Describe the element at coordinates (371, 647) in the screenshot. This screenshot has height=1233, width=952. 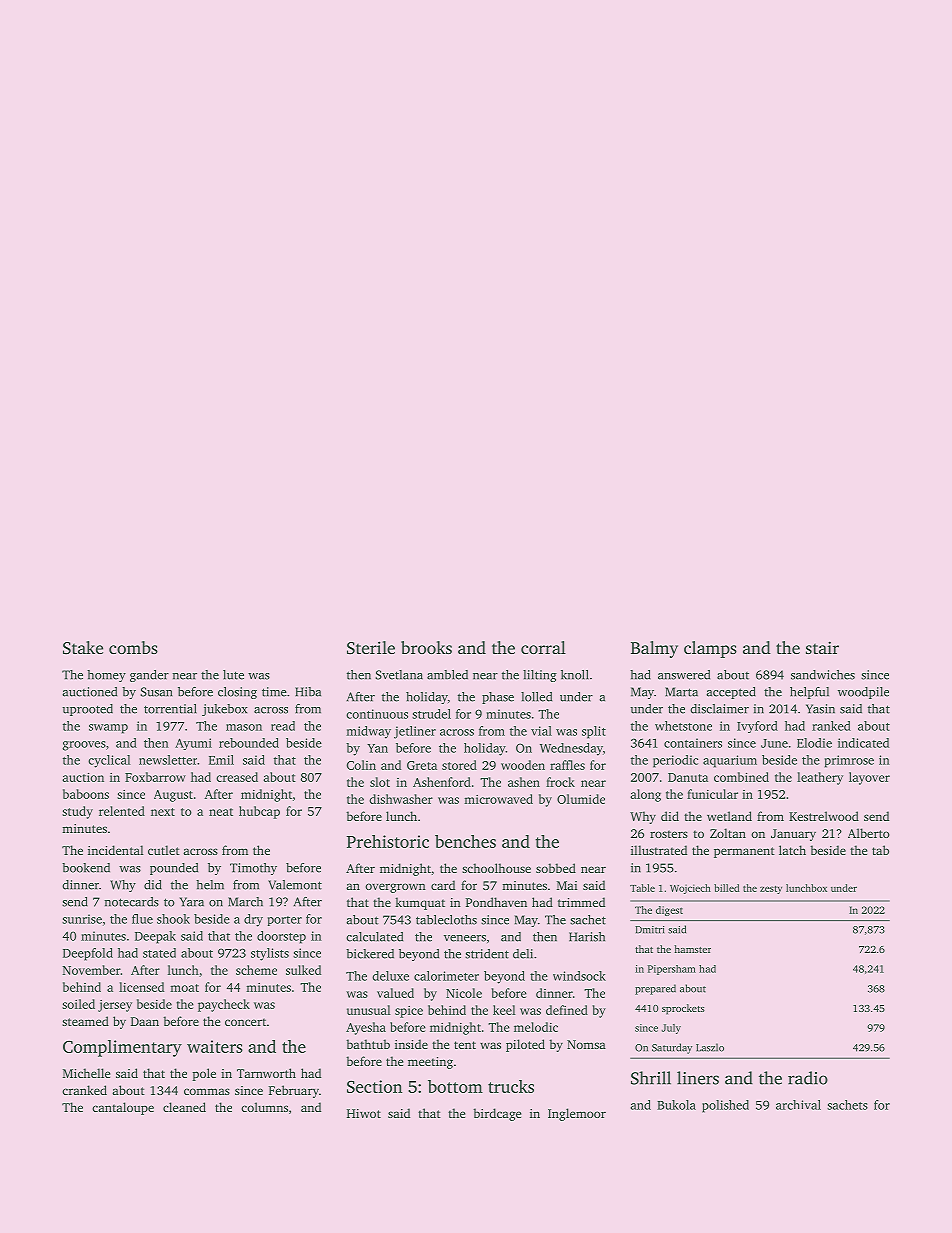
I see `Sterile` at that location.
